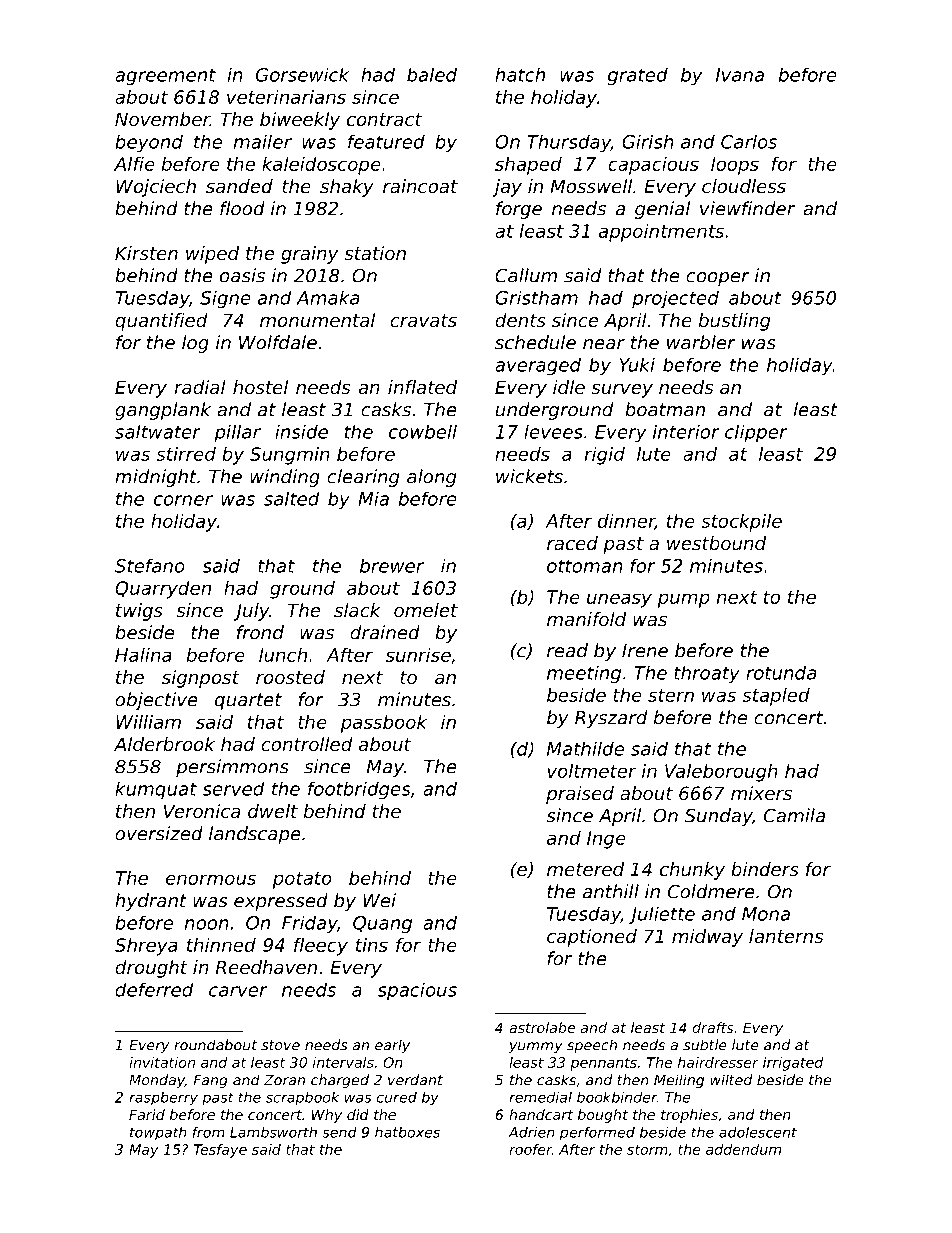 This document has height=1233, width=952. What do you see at coordinates (149, 143) in the document?
I see `beyond` at bounding box center [149, 143].
